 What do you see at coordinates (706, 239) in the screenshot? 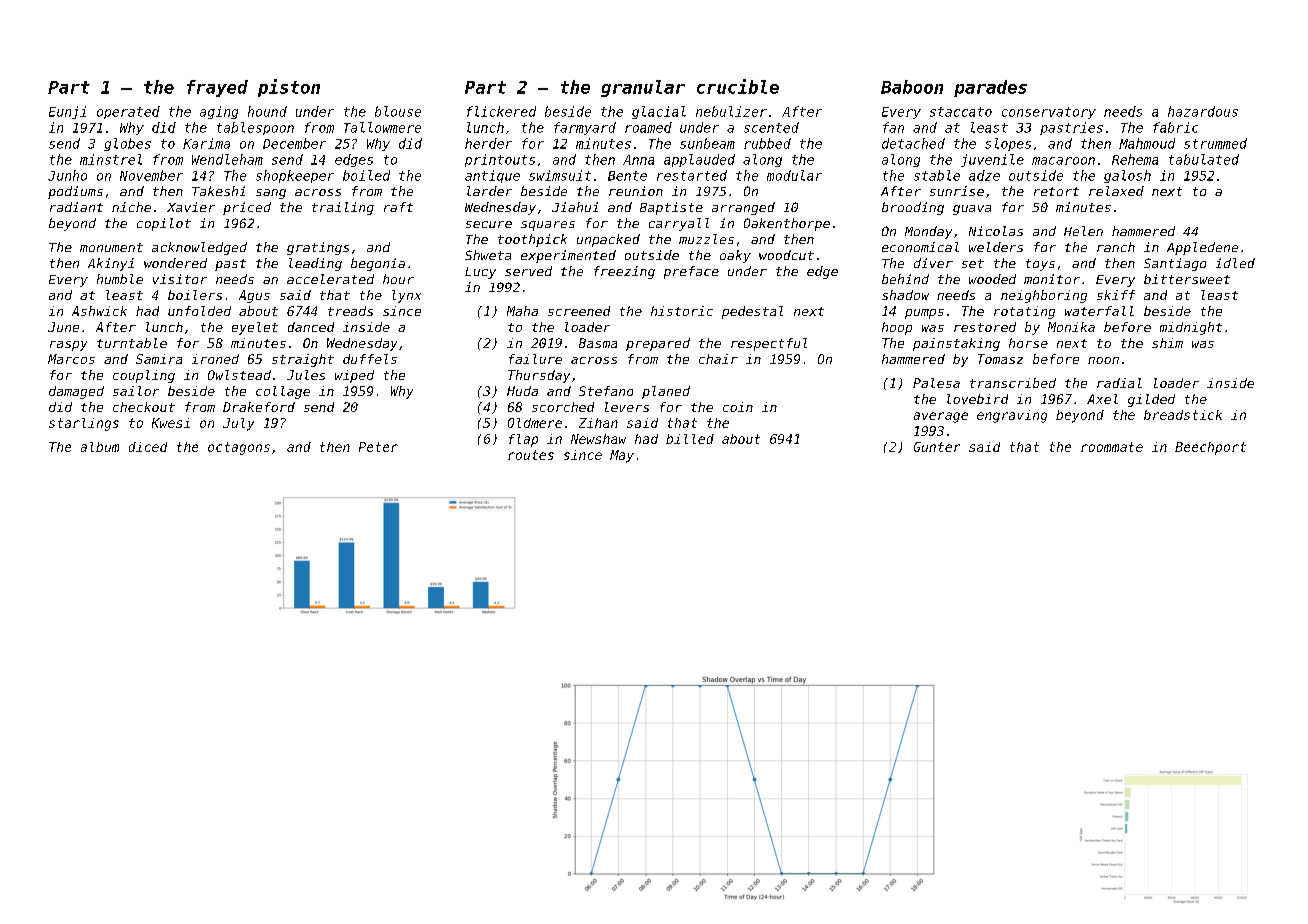
I see `muzzles` at bounding box center [706, 239].
